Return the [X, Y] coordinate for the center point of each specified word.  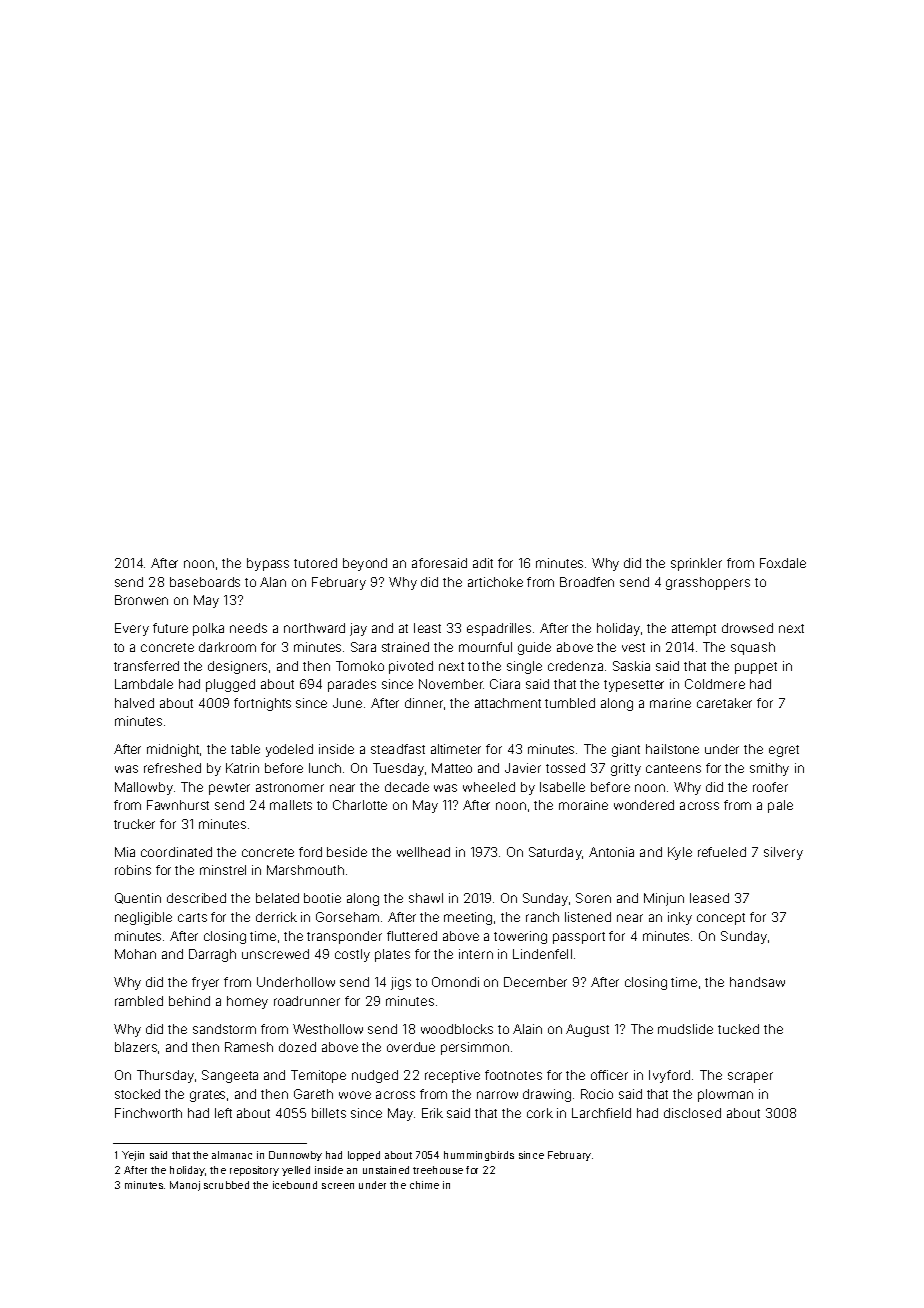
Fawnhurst [178, 805]
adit [483, 563]
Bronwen [141, 600]
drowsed [747, 628]
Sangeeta [230, 1076]
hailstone [672, 749]
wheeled [489, 787]
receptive [452, 1076]
